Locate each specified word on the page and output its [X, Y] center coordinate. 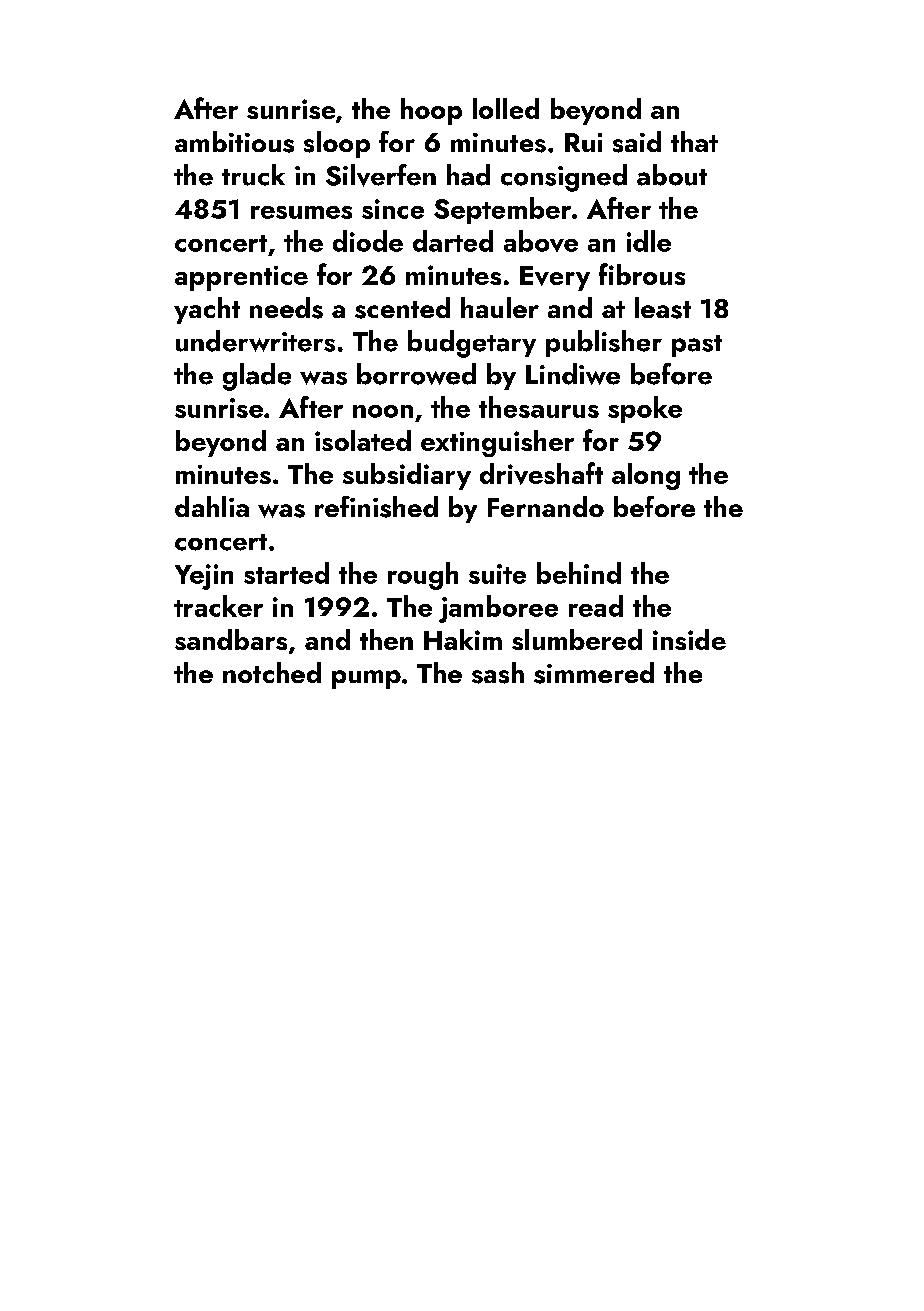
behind [579, 573]
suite [497, 574]
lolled [506, 108]
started [286, 573]
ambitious [234, 142]
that [694, 141]
